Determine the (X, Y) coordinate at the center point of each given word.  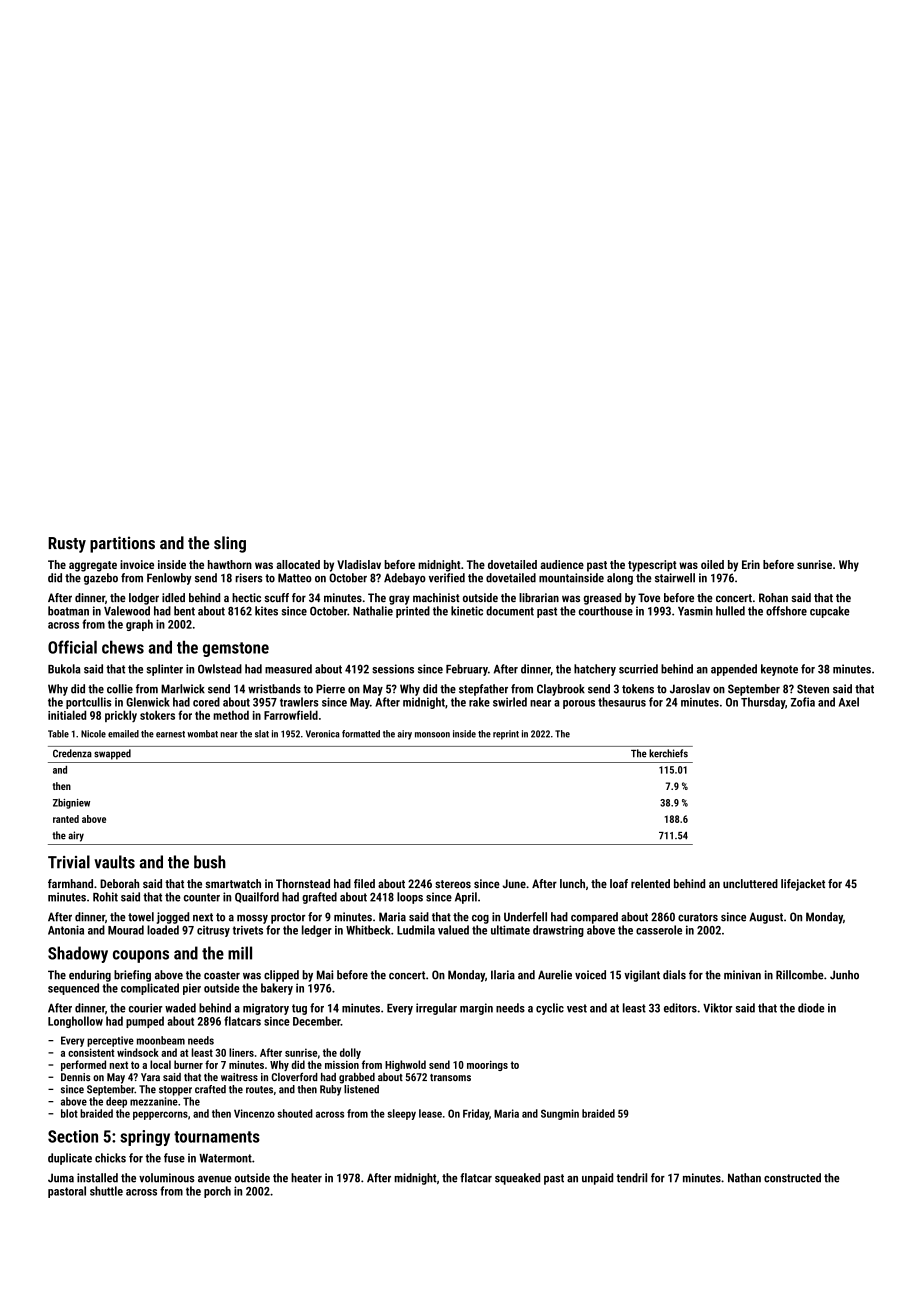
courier (145, 1008)
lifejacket (803, 885)
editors (680, 1008)
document (510, 611)
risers (249, 578)
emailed (123, 734)
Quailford (257, 897)
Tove (649, 597)
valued (453, 930)
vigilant (642, 976)
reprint (506, 735)
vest (577, 1008)
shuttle (106, 1191)
